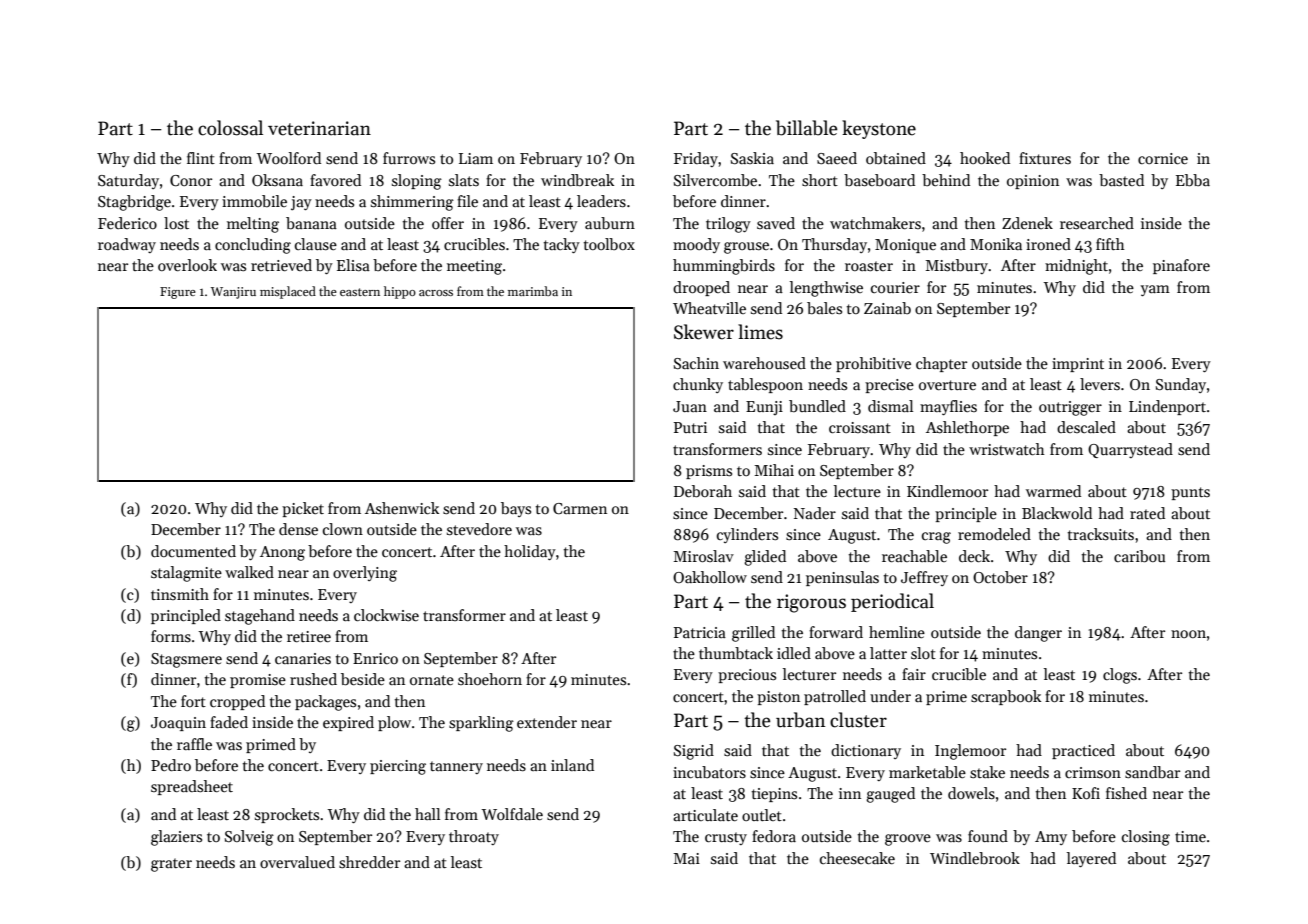  I want to click on Stagbridge, so click(134, 203).
